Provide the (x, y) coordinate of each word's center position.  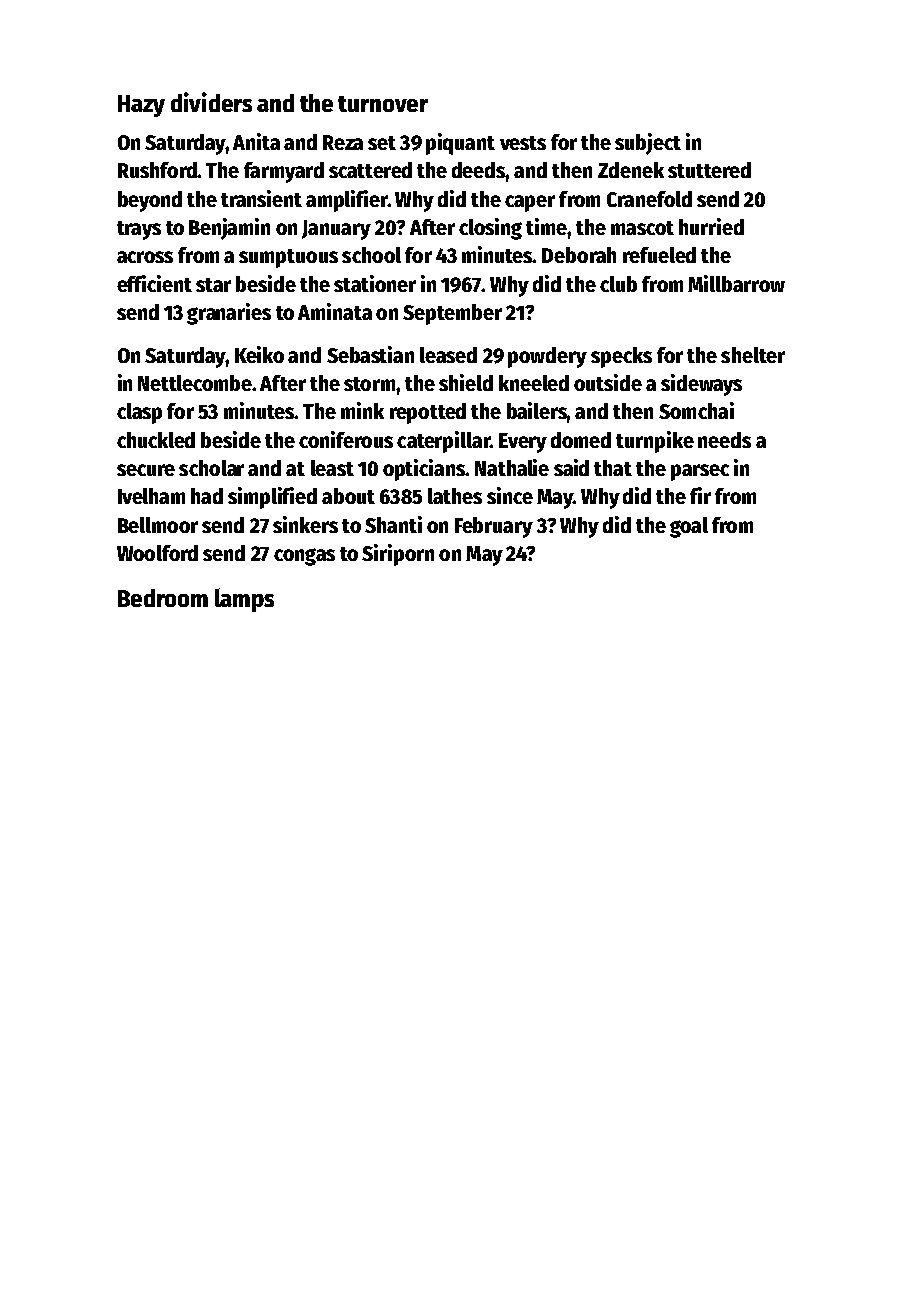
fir (700, 495)
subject (648, 144)
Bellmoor (158, 525)
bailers (537, 410)
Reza (343, 142)
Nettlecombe (195, 383)
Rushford (157, 170)
